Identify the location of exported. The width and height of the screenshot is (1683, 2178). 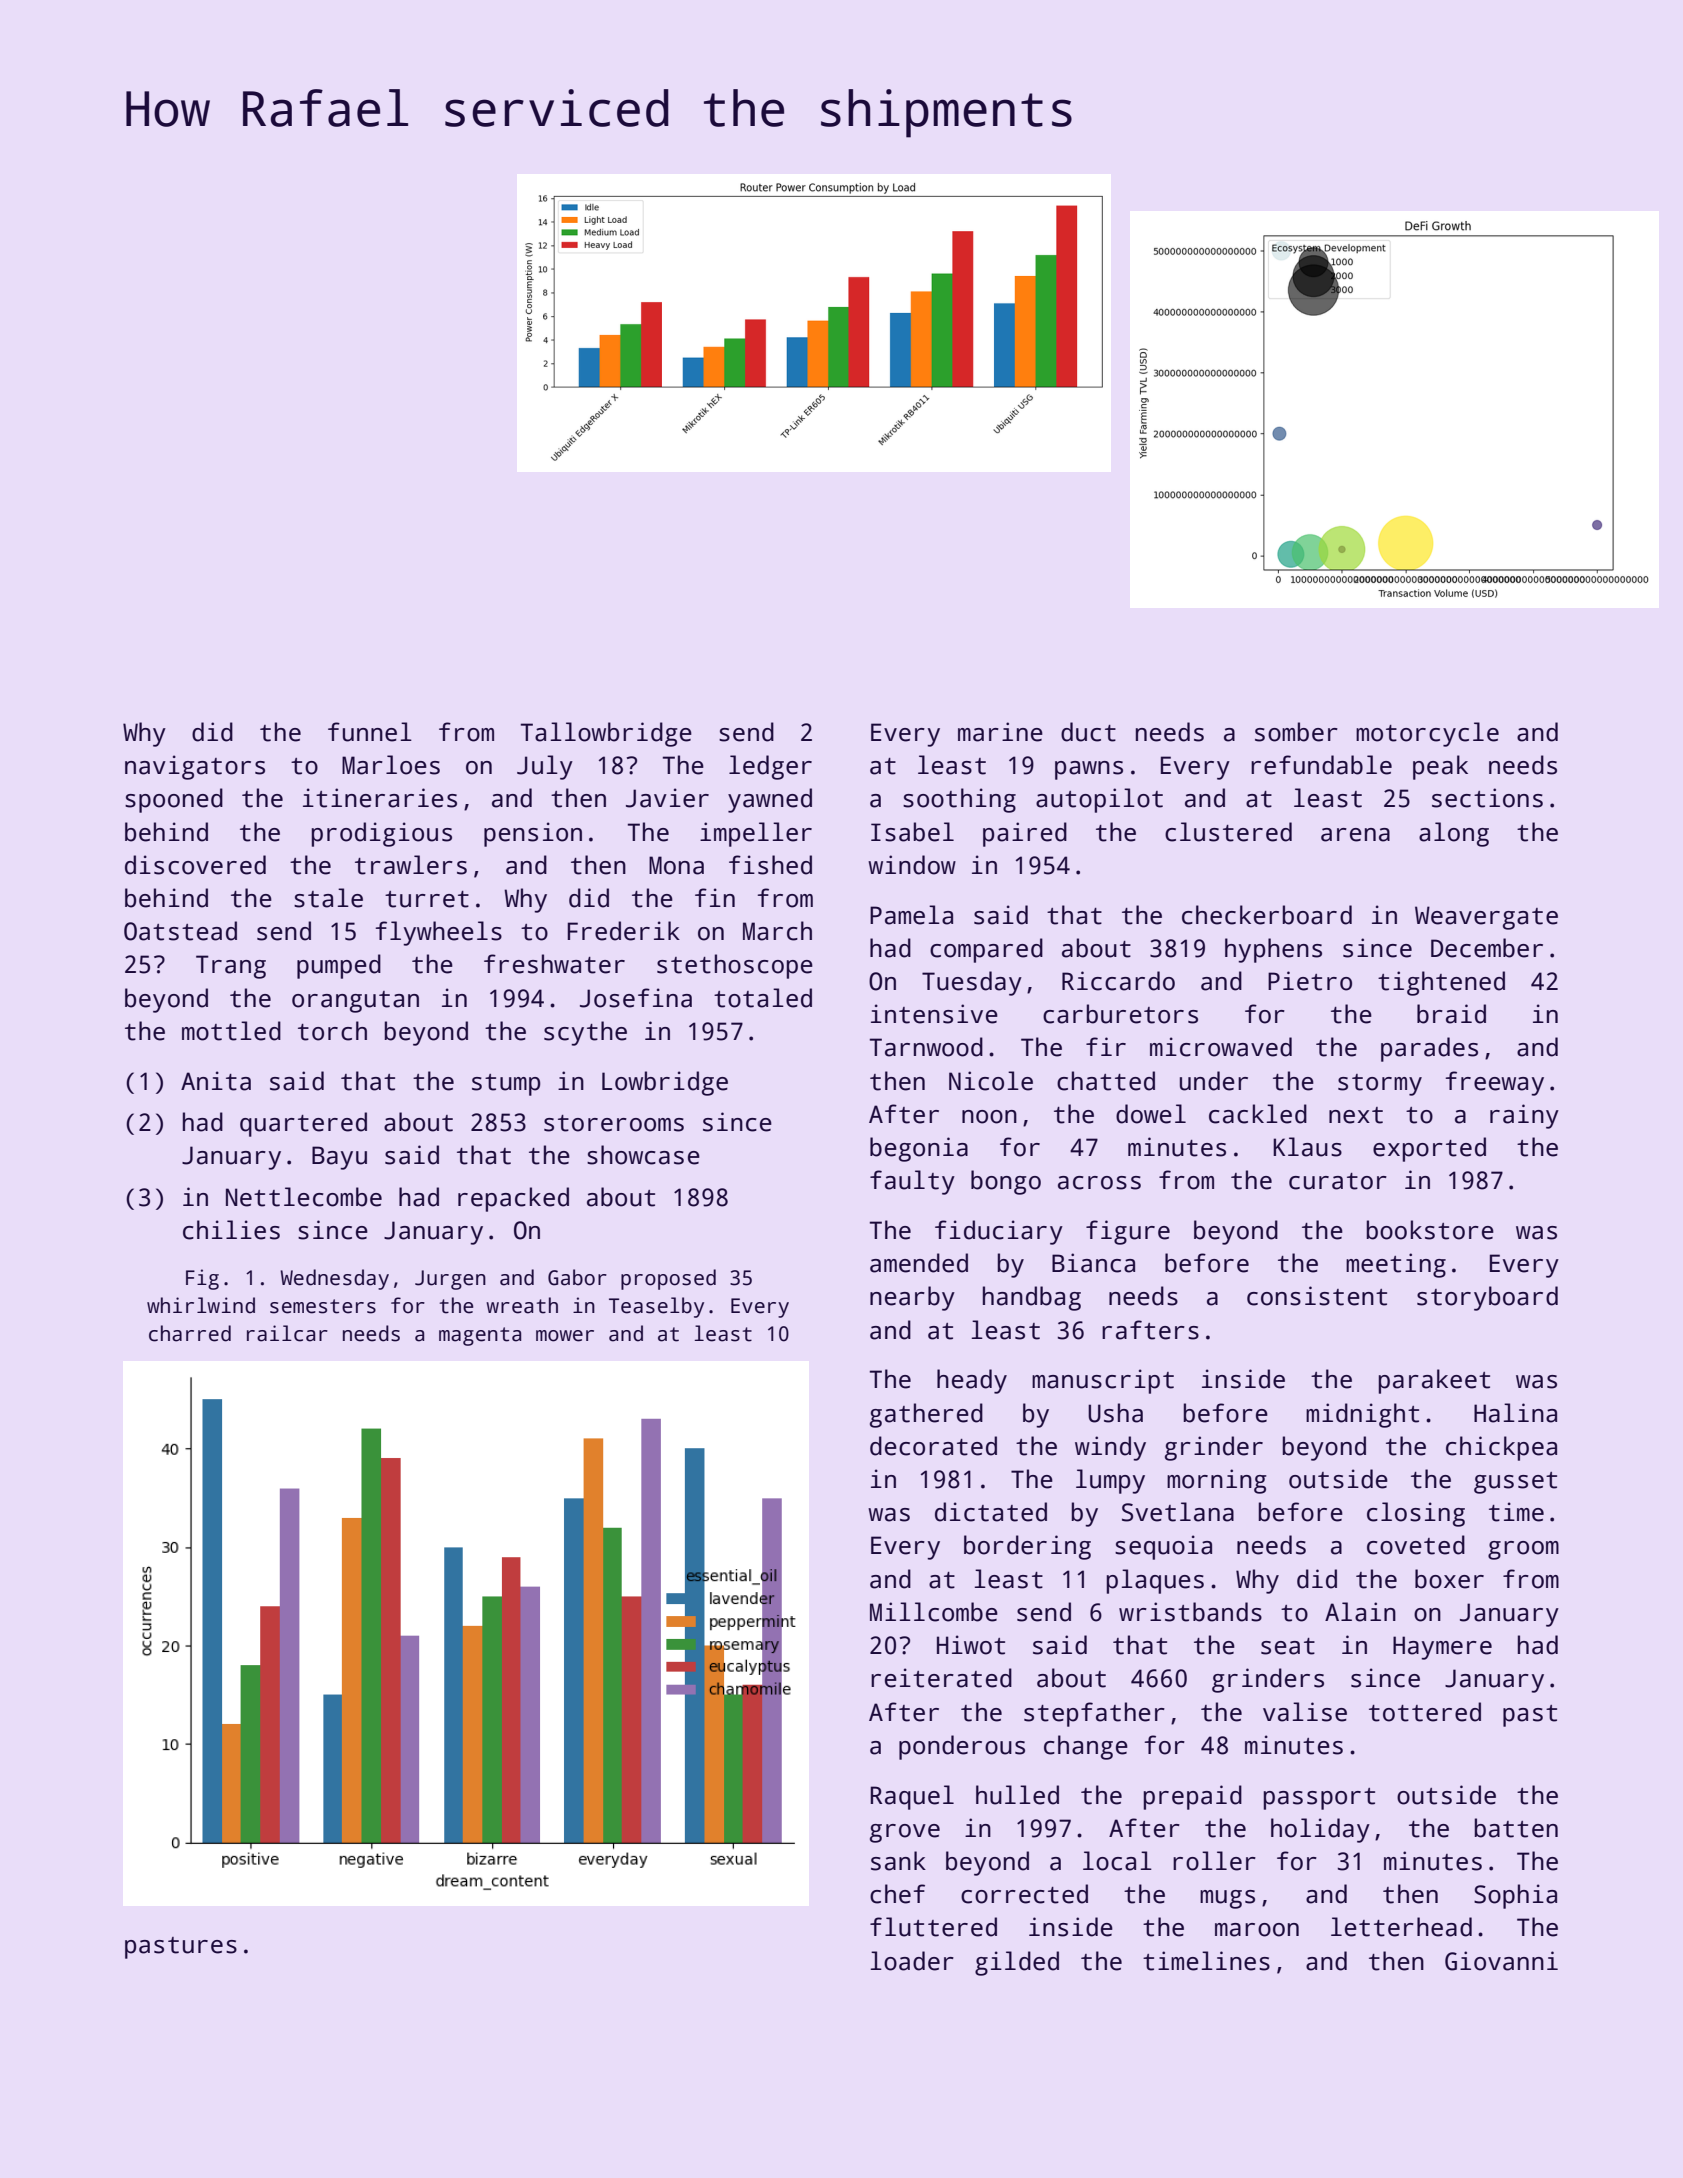
(1429, 1149).
